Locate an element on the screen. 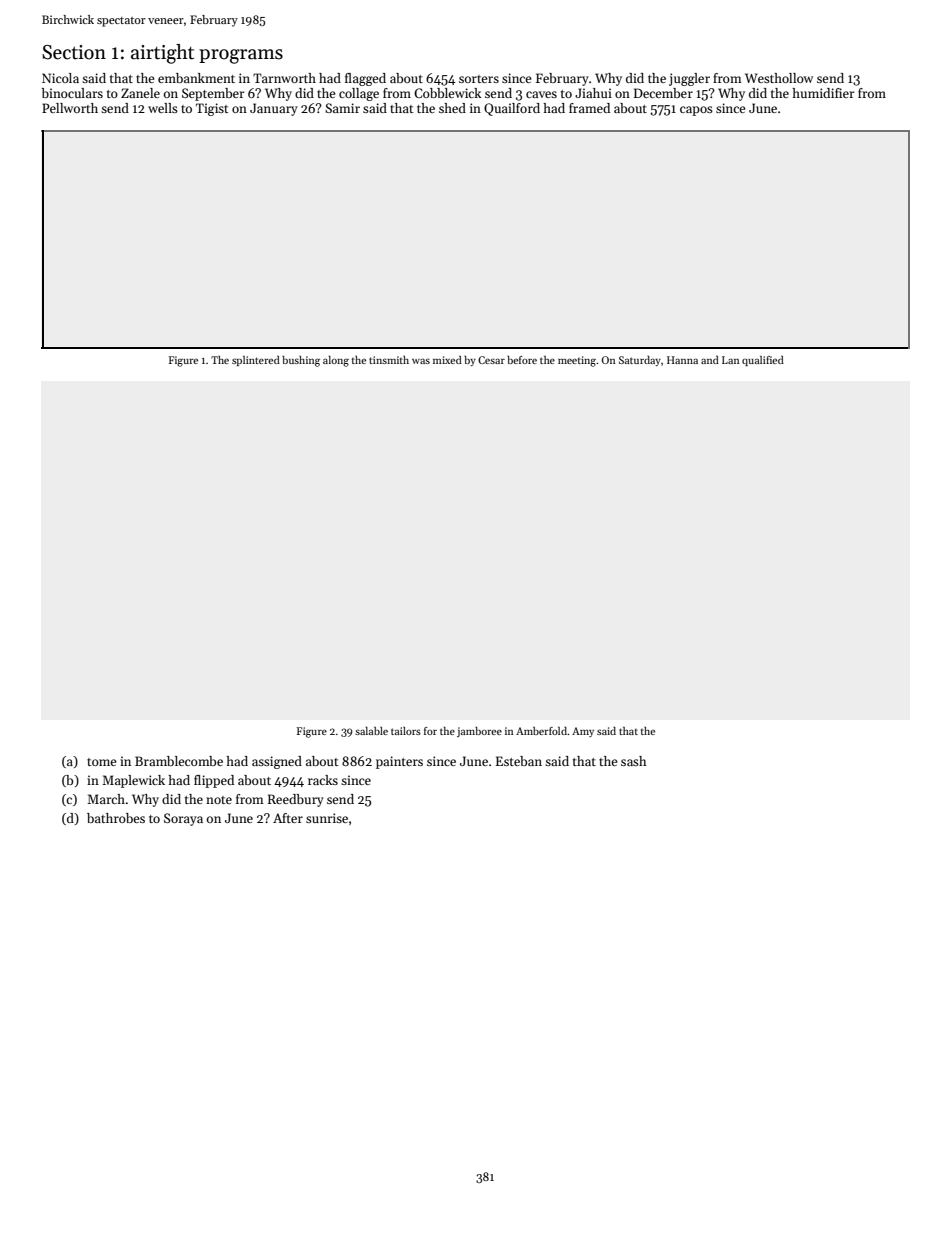  December is located at coordinates (663, 93).
